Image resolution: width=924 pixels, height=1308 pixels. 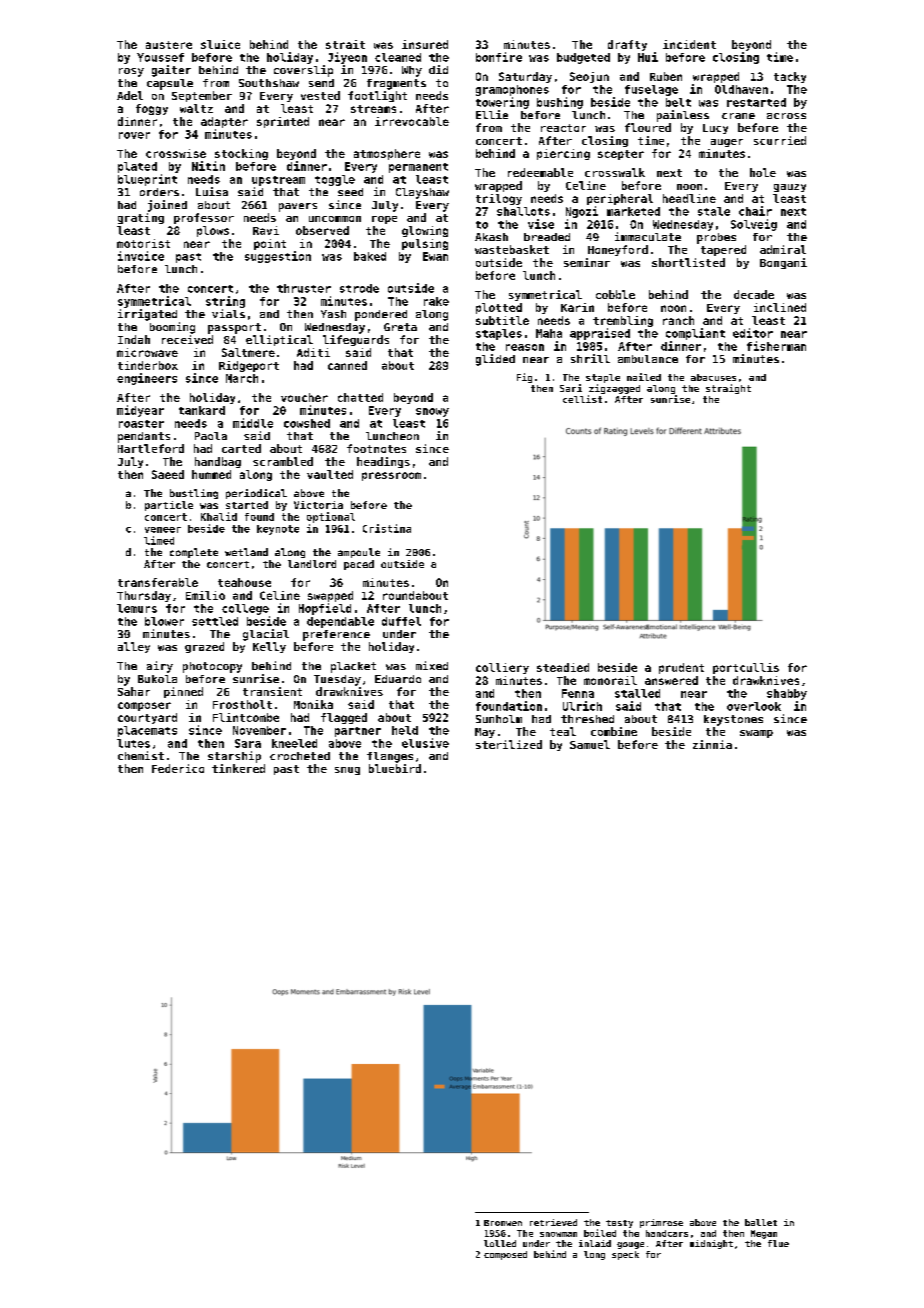 I want to click on reason, so click(x=525, y=347).
